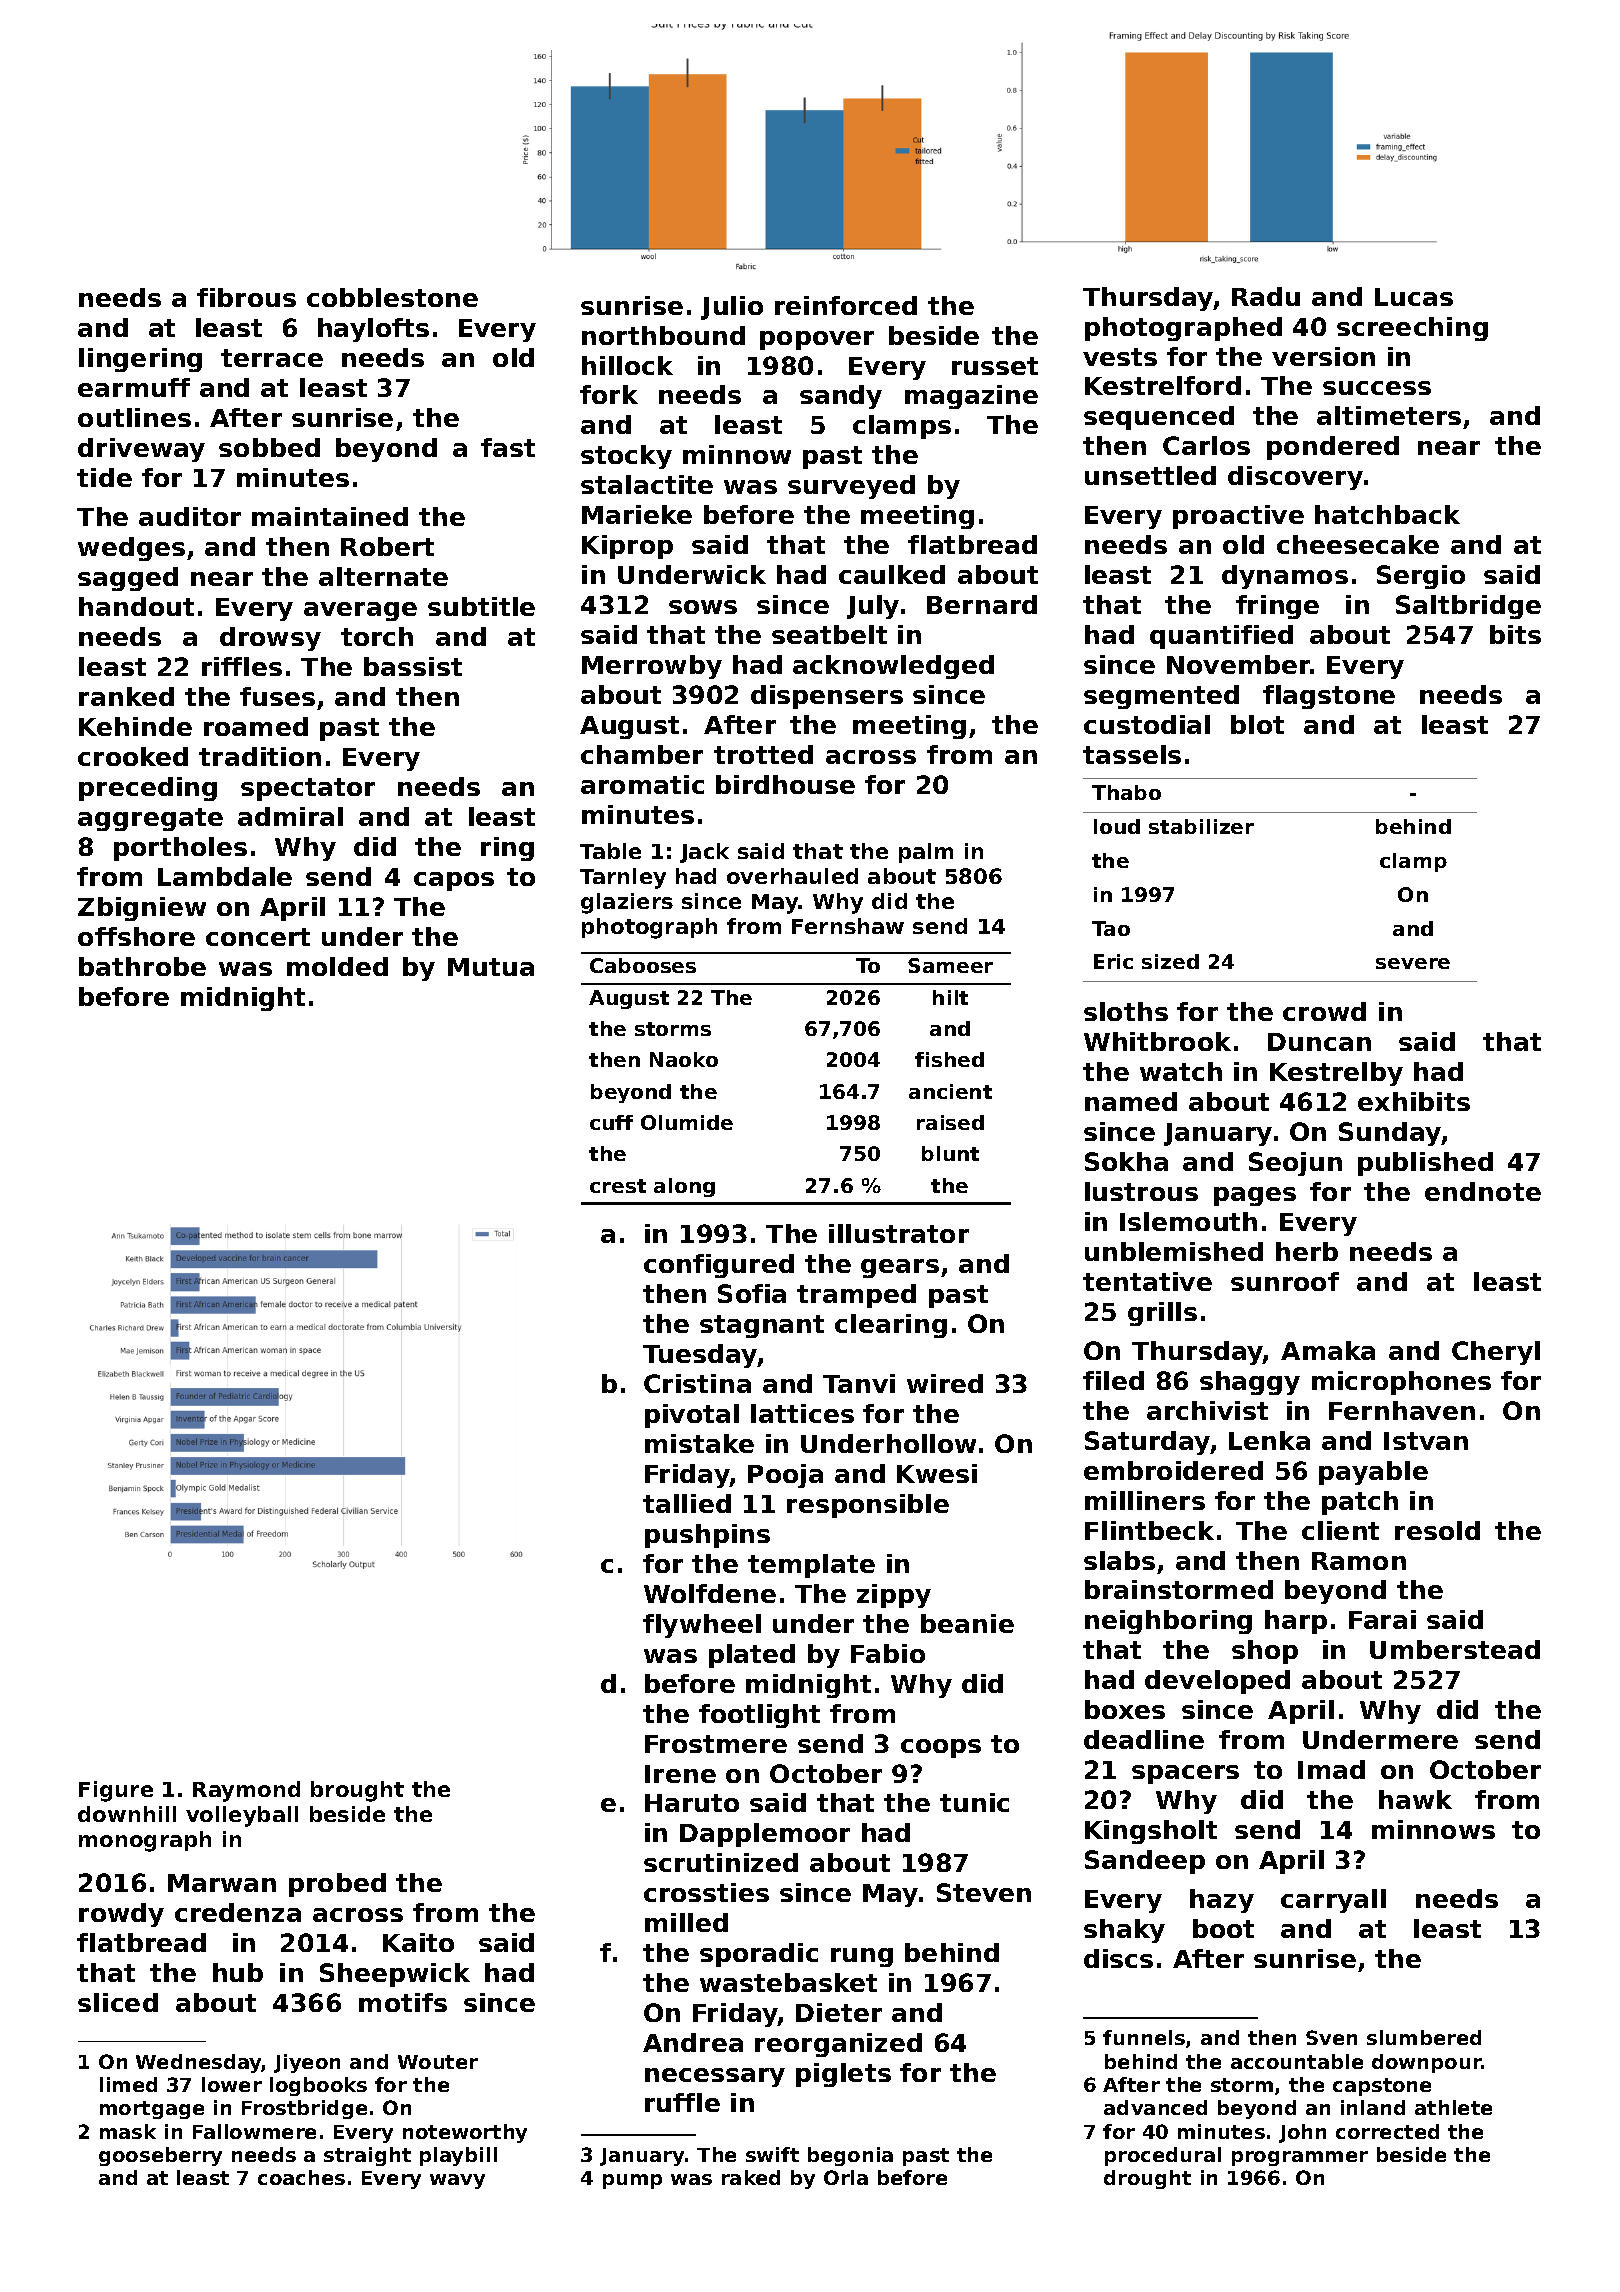 The width and height of the document is (1620, 2292). I want to click on flagstone, so click(1329, 697).
